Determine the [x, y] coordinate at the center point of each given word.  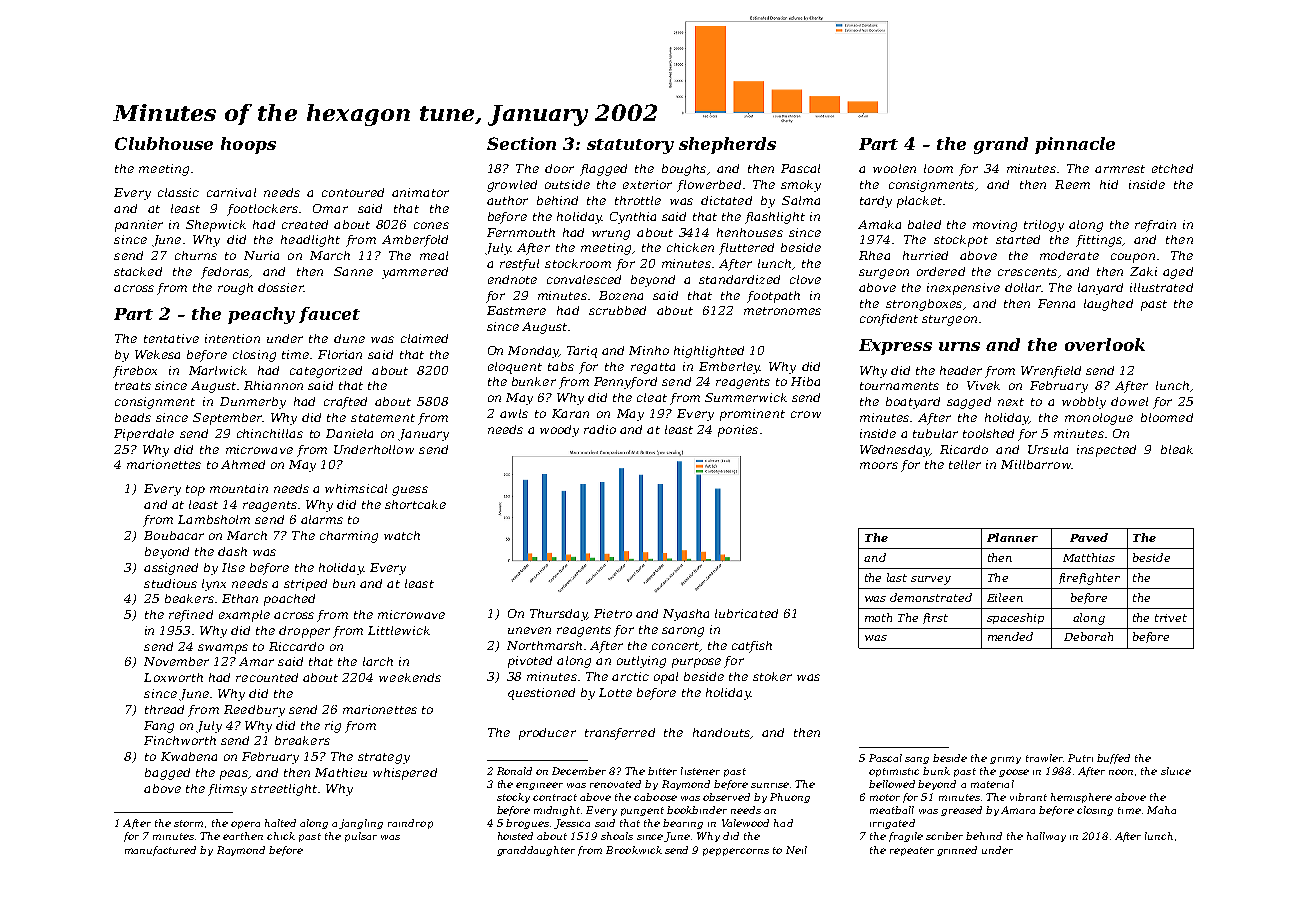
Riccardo [296, 646]
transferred [620, 734]
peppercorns [736, 852]
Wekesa [157, 354]
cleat [652, 397]
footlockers [262, 210]
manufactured [160, 851]
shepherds [727, 145]
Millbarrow [1036, 464]
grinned [957, 851]
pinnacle [1075, 145]
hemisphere [1081, 798]
